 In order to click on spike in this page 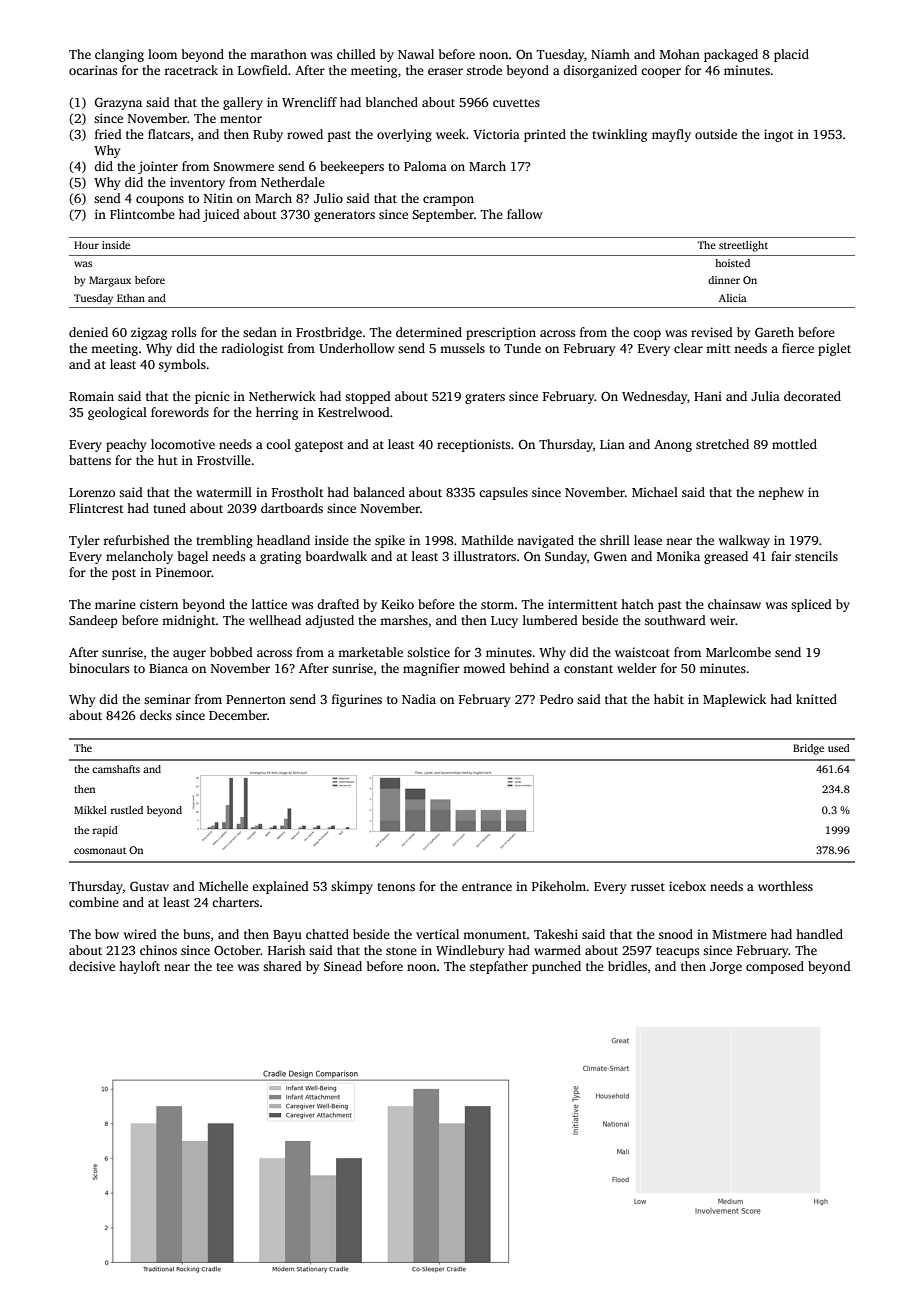, I will do `click(390, 541)`.
